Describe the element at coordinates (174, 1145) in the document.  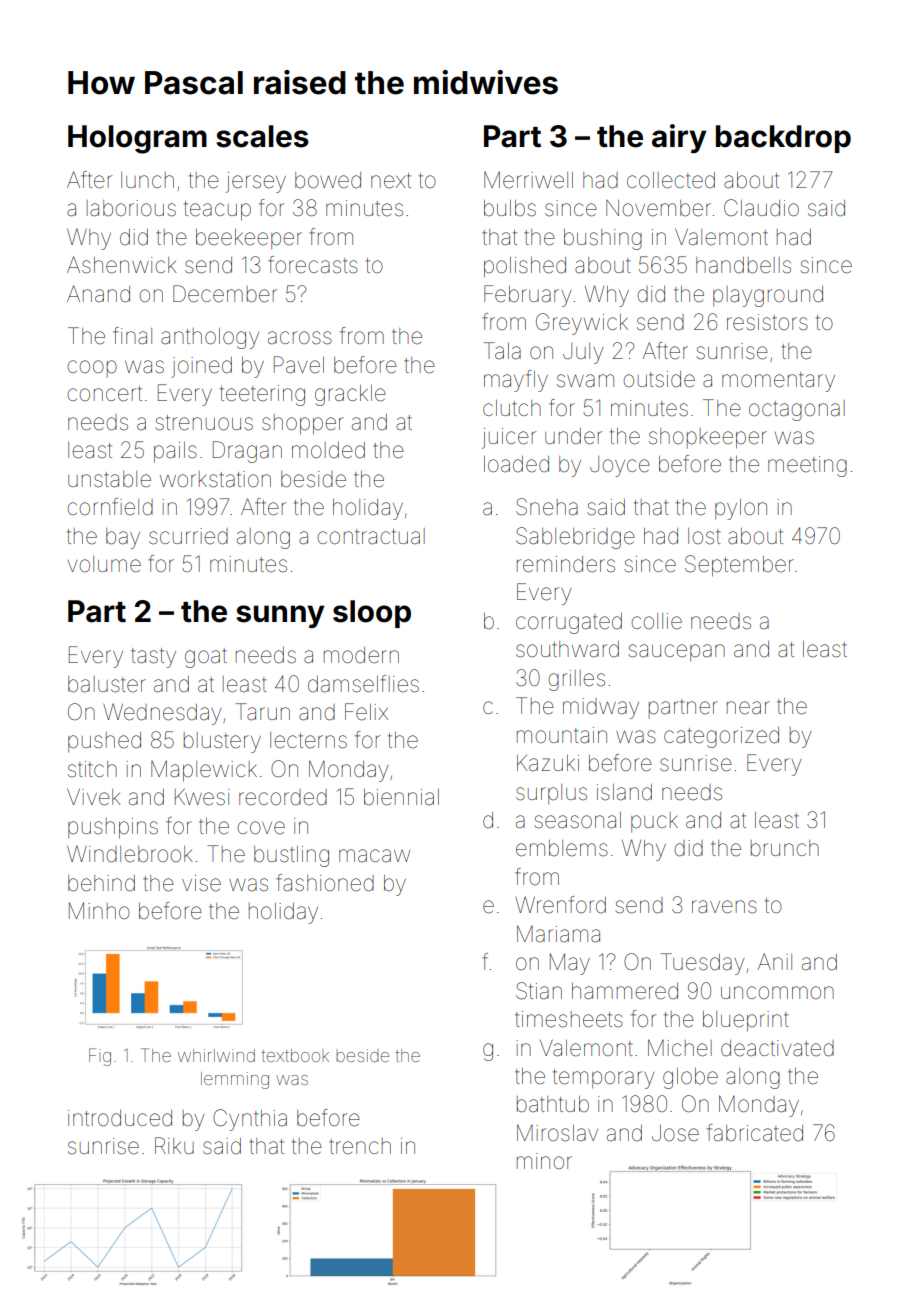
I see `Riku` at that location.
